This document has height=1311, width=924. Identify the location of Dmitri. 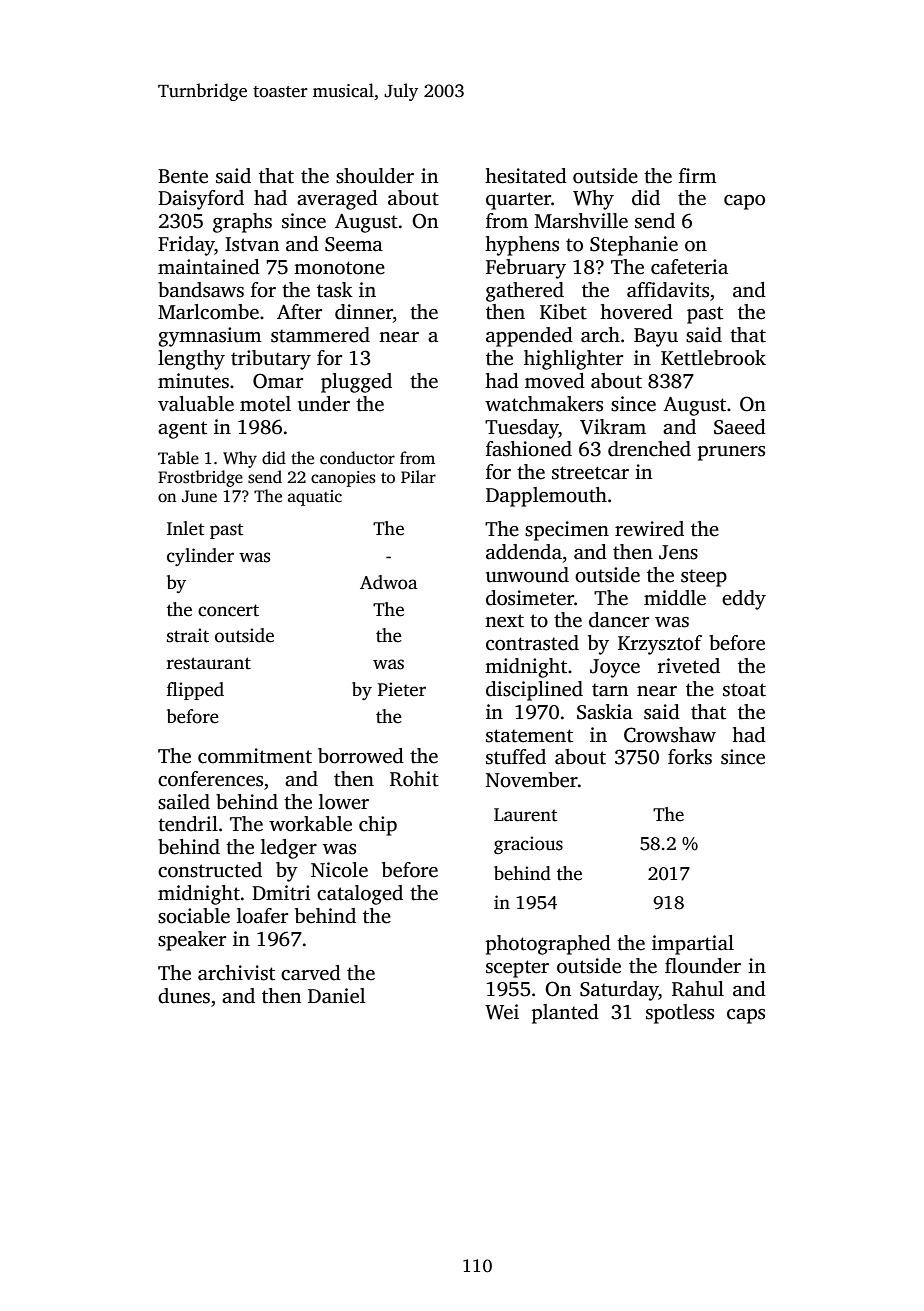
(281, 893).
